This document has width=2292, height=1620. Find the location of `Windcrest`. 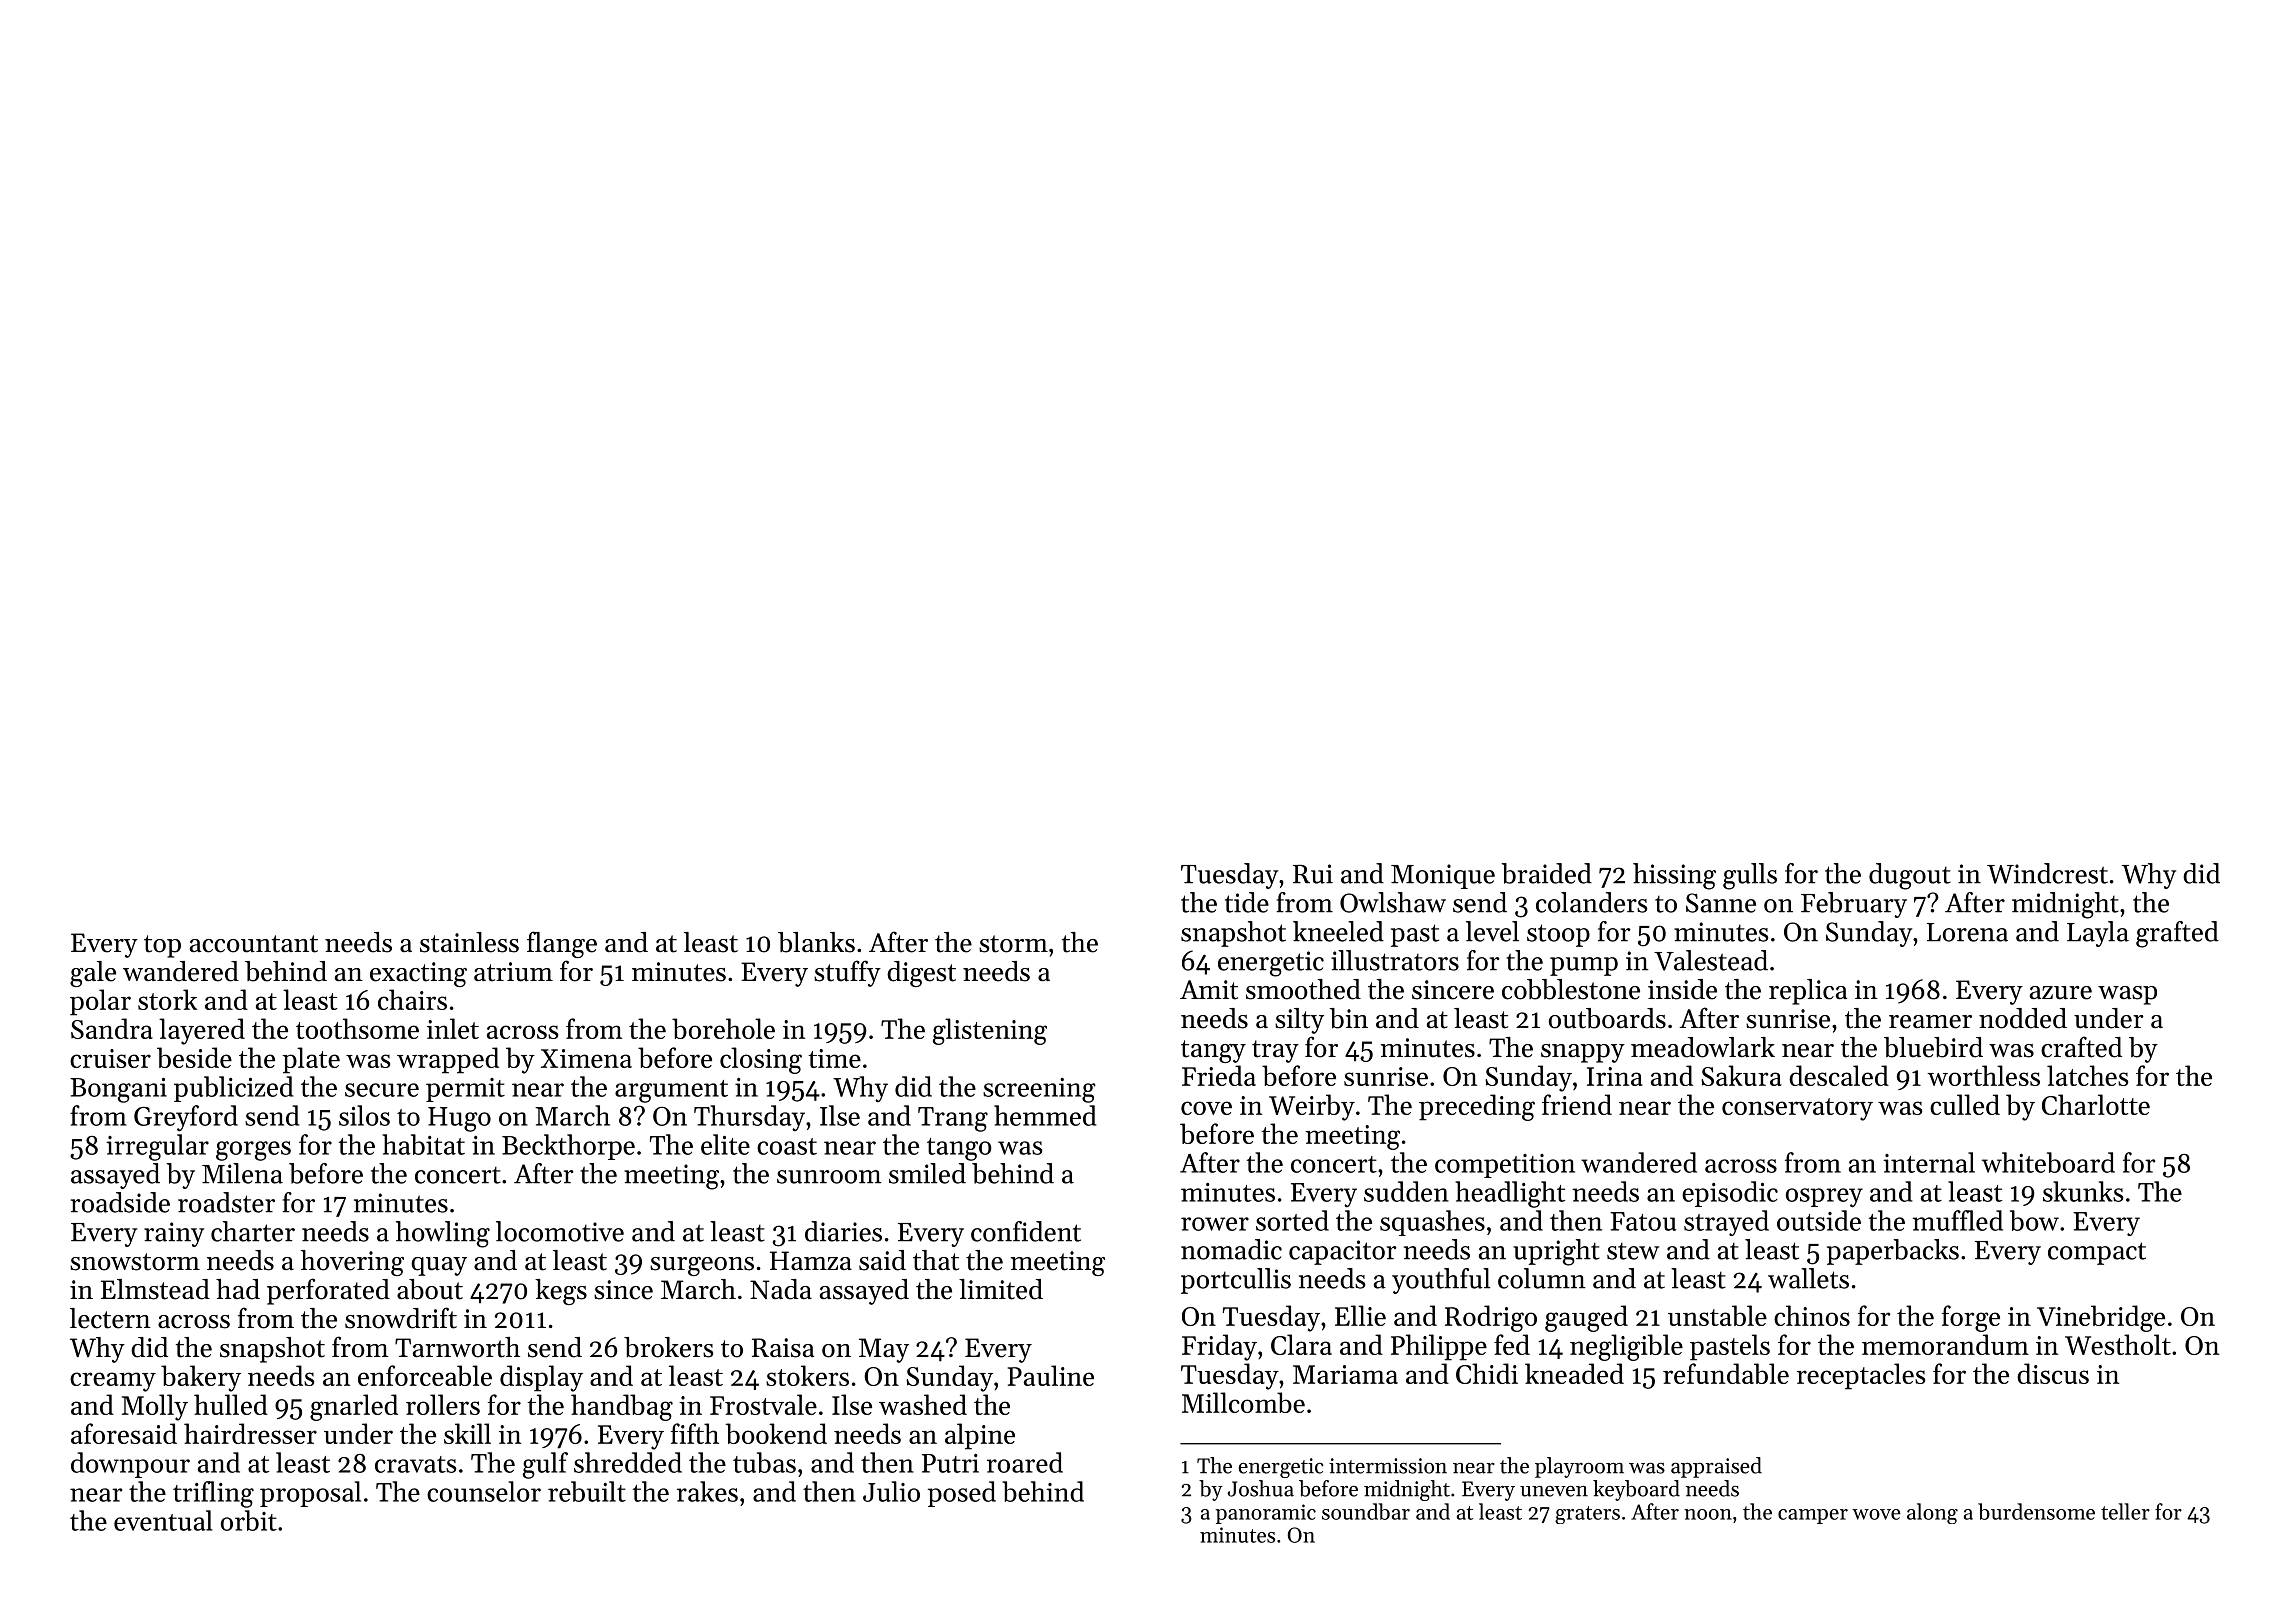

Windcrest is located at coordinates (2047, 873).
